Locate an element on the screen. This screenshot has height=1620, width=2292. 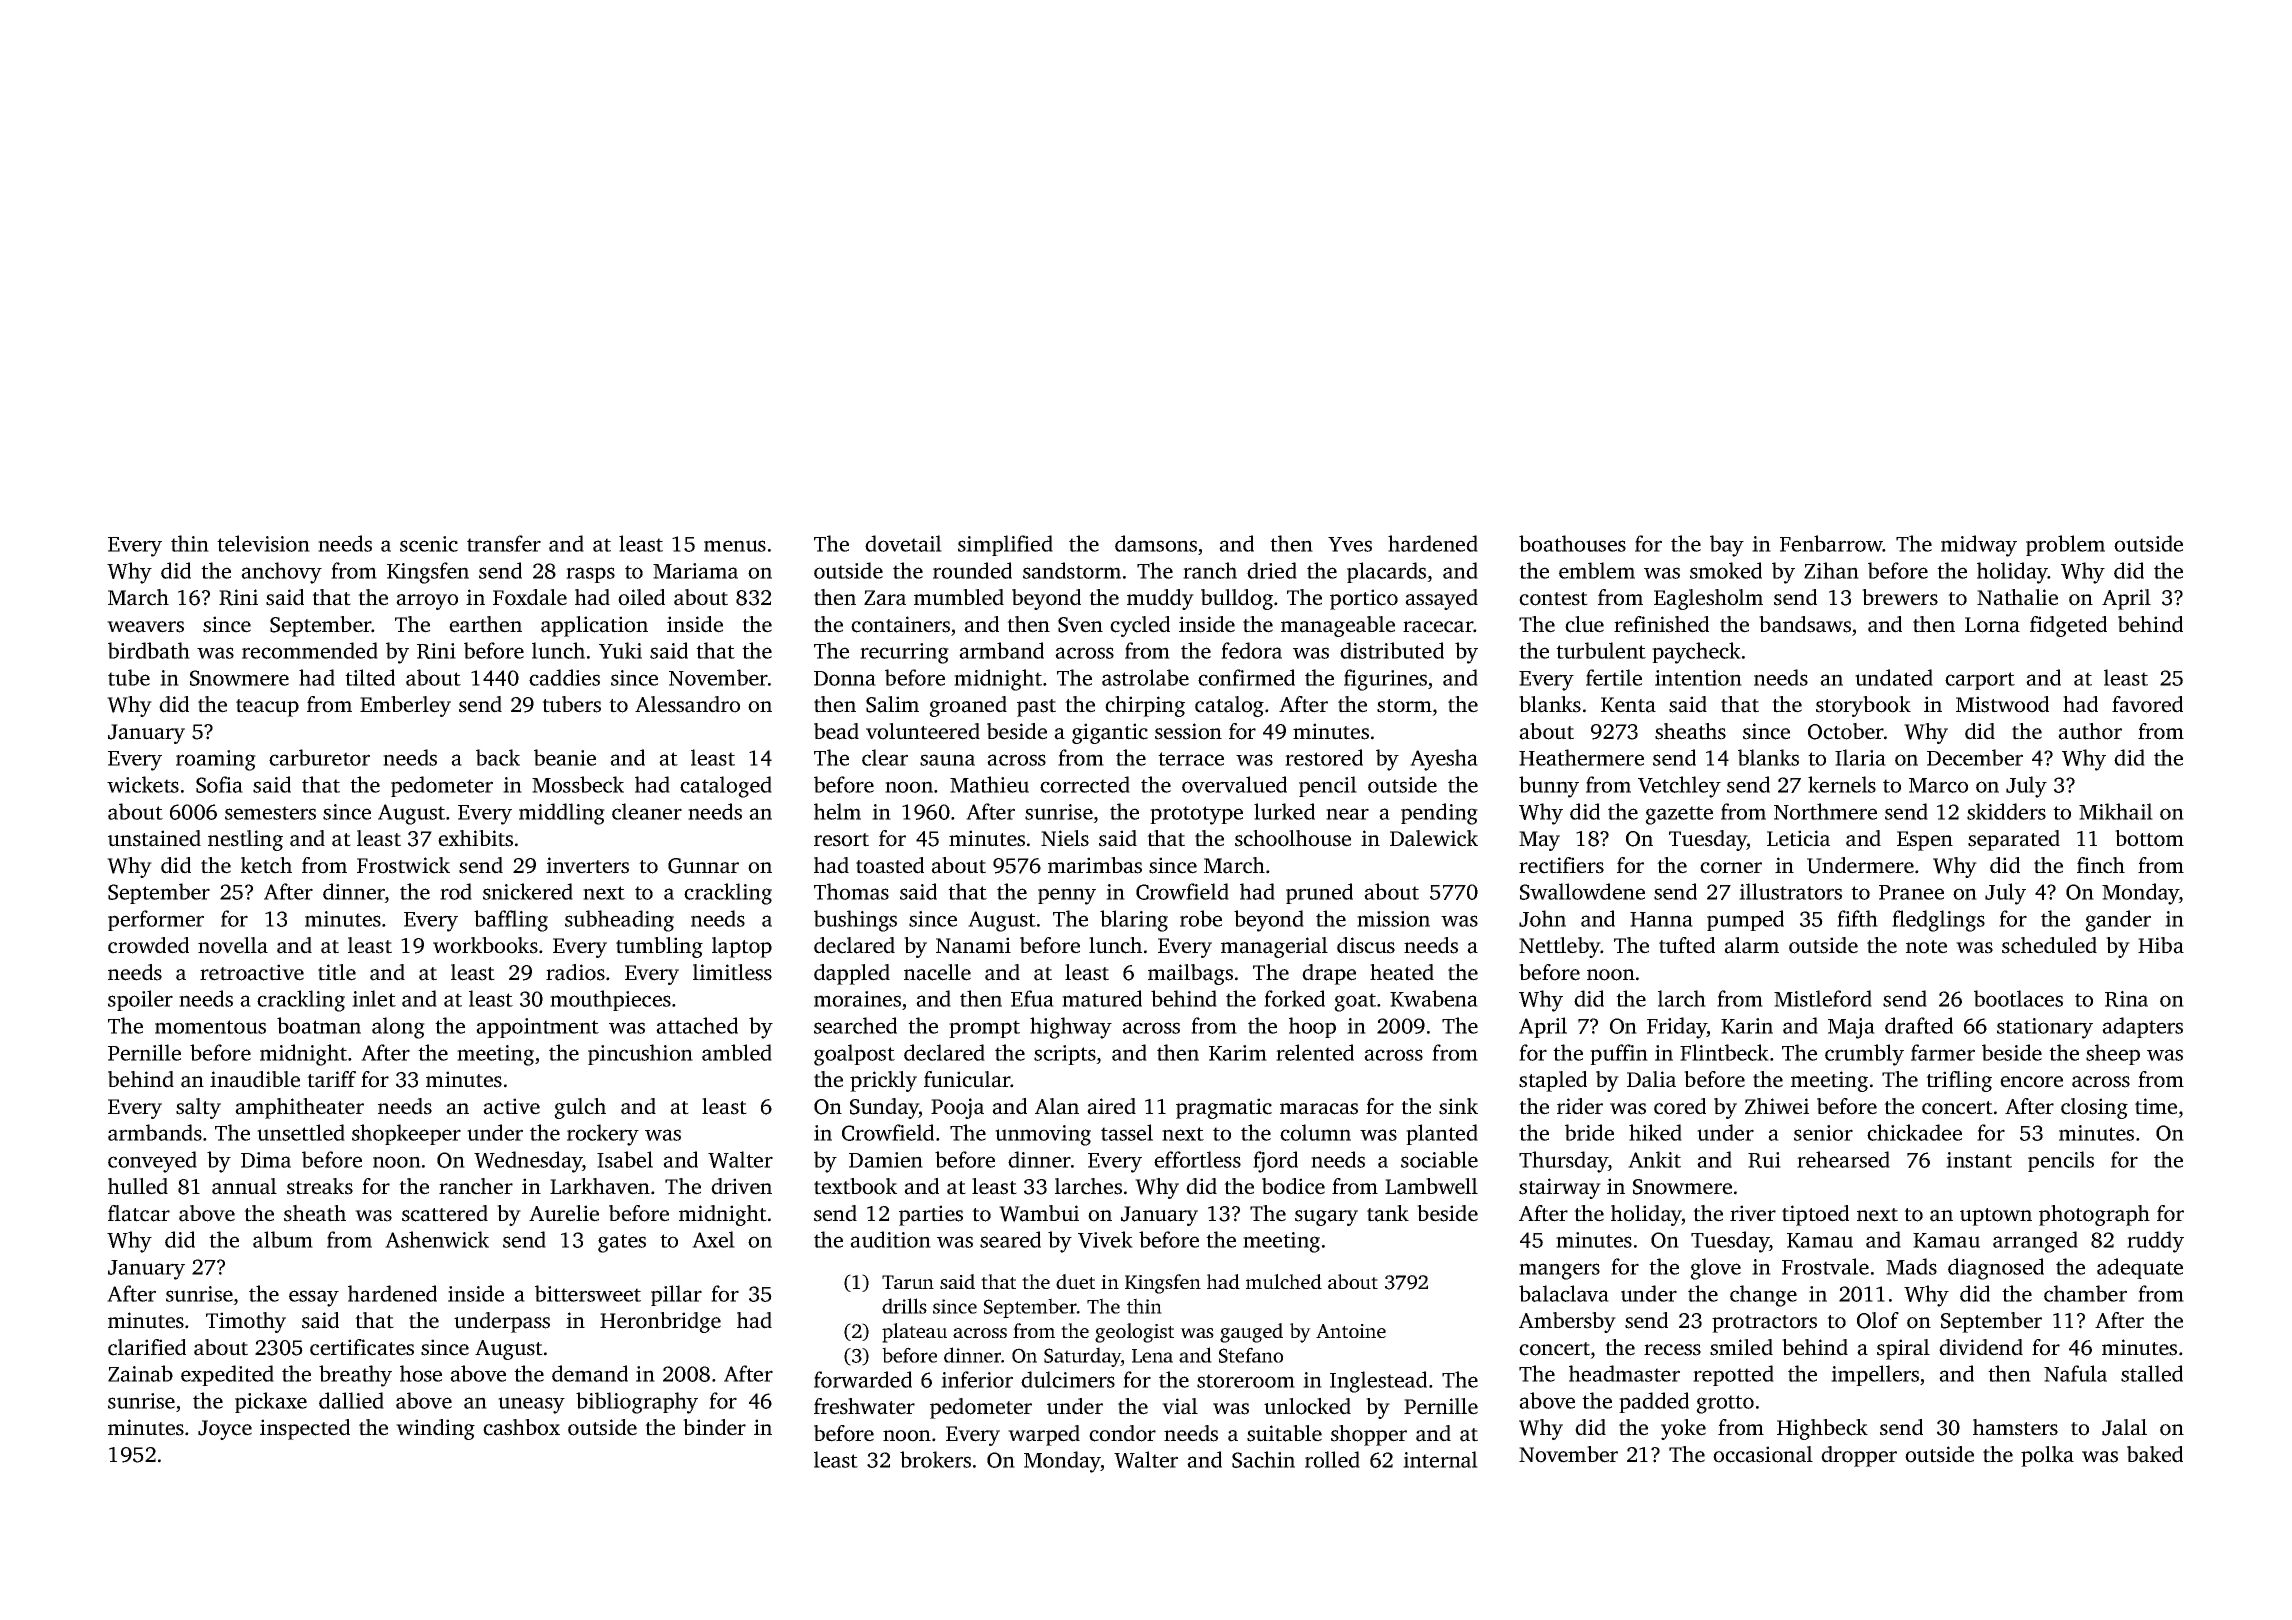
flatcar is located at coordinates (139, 1213).
